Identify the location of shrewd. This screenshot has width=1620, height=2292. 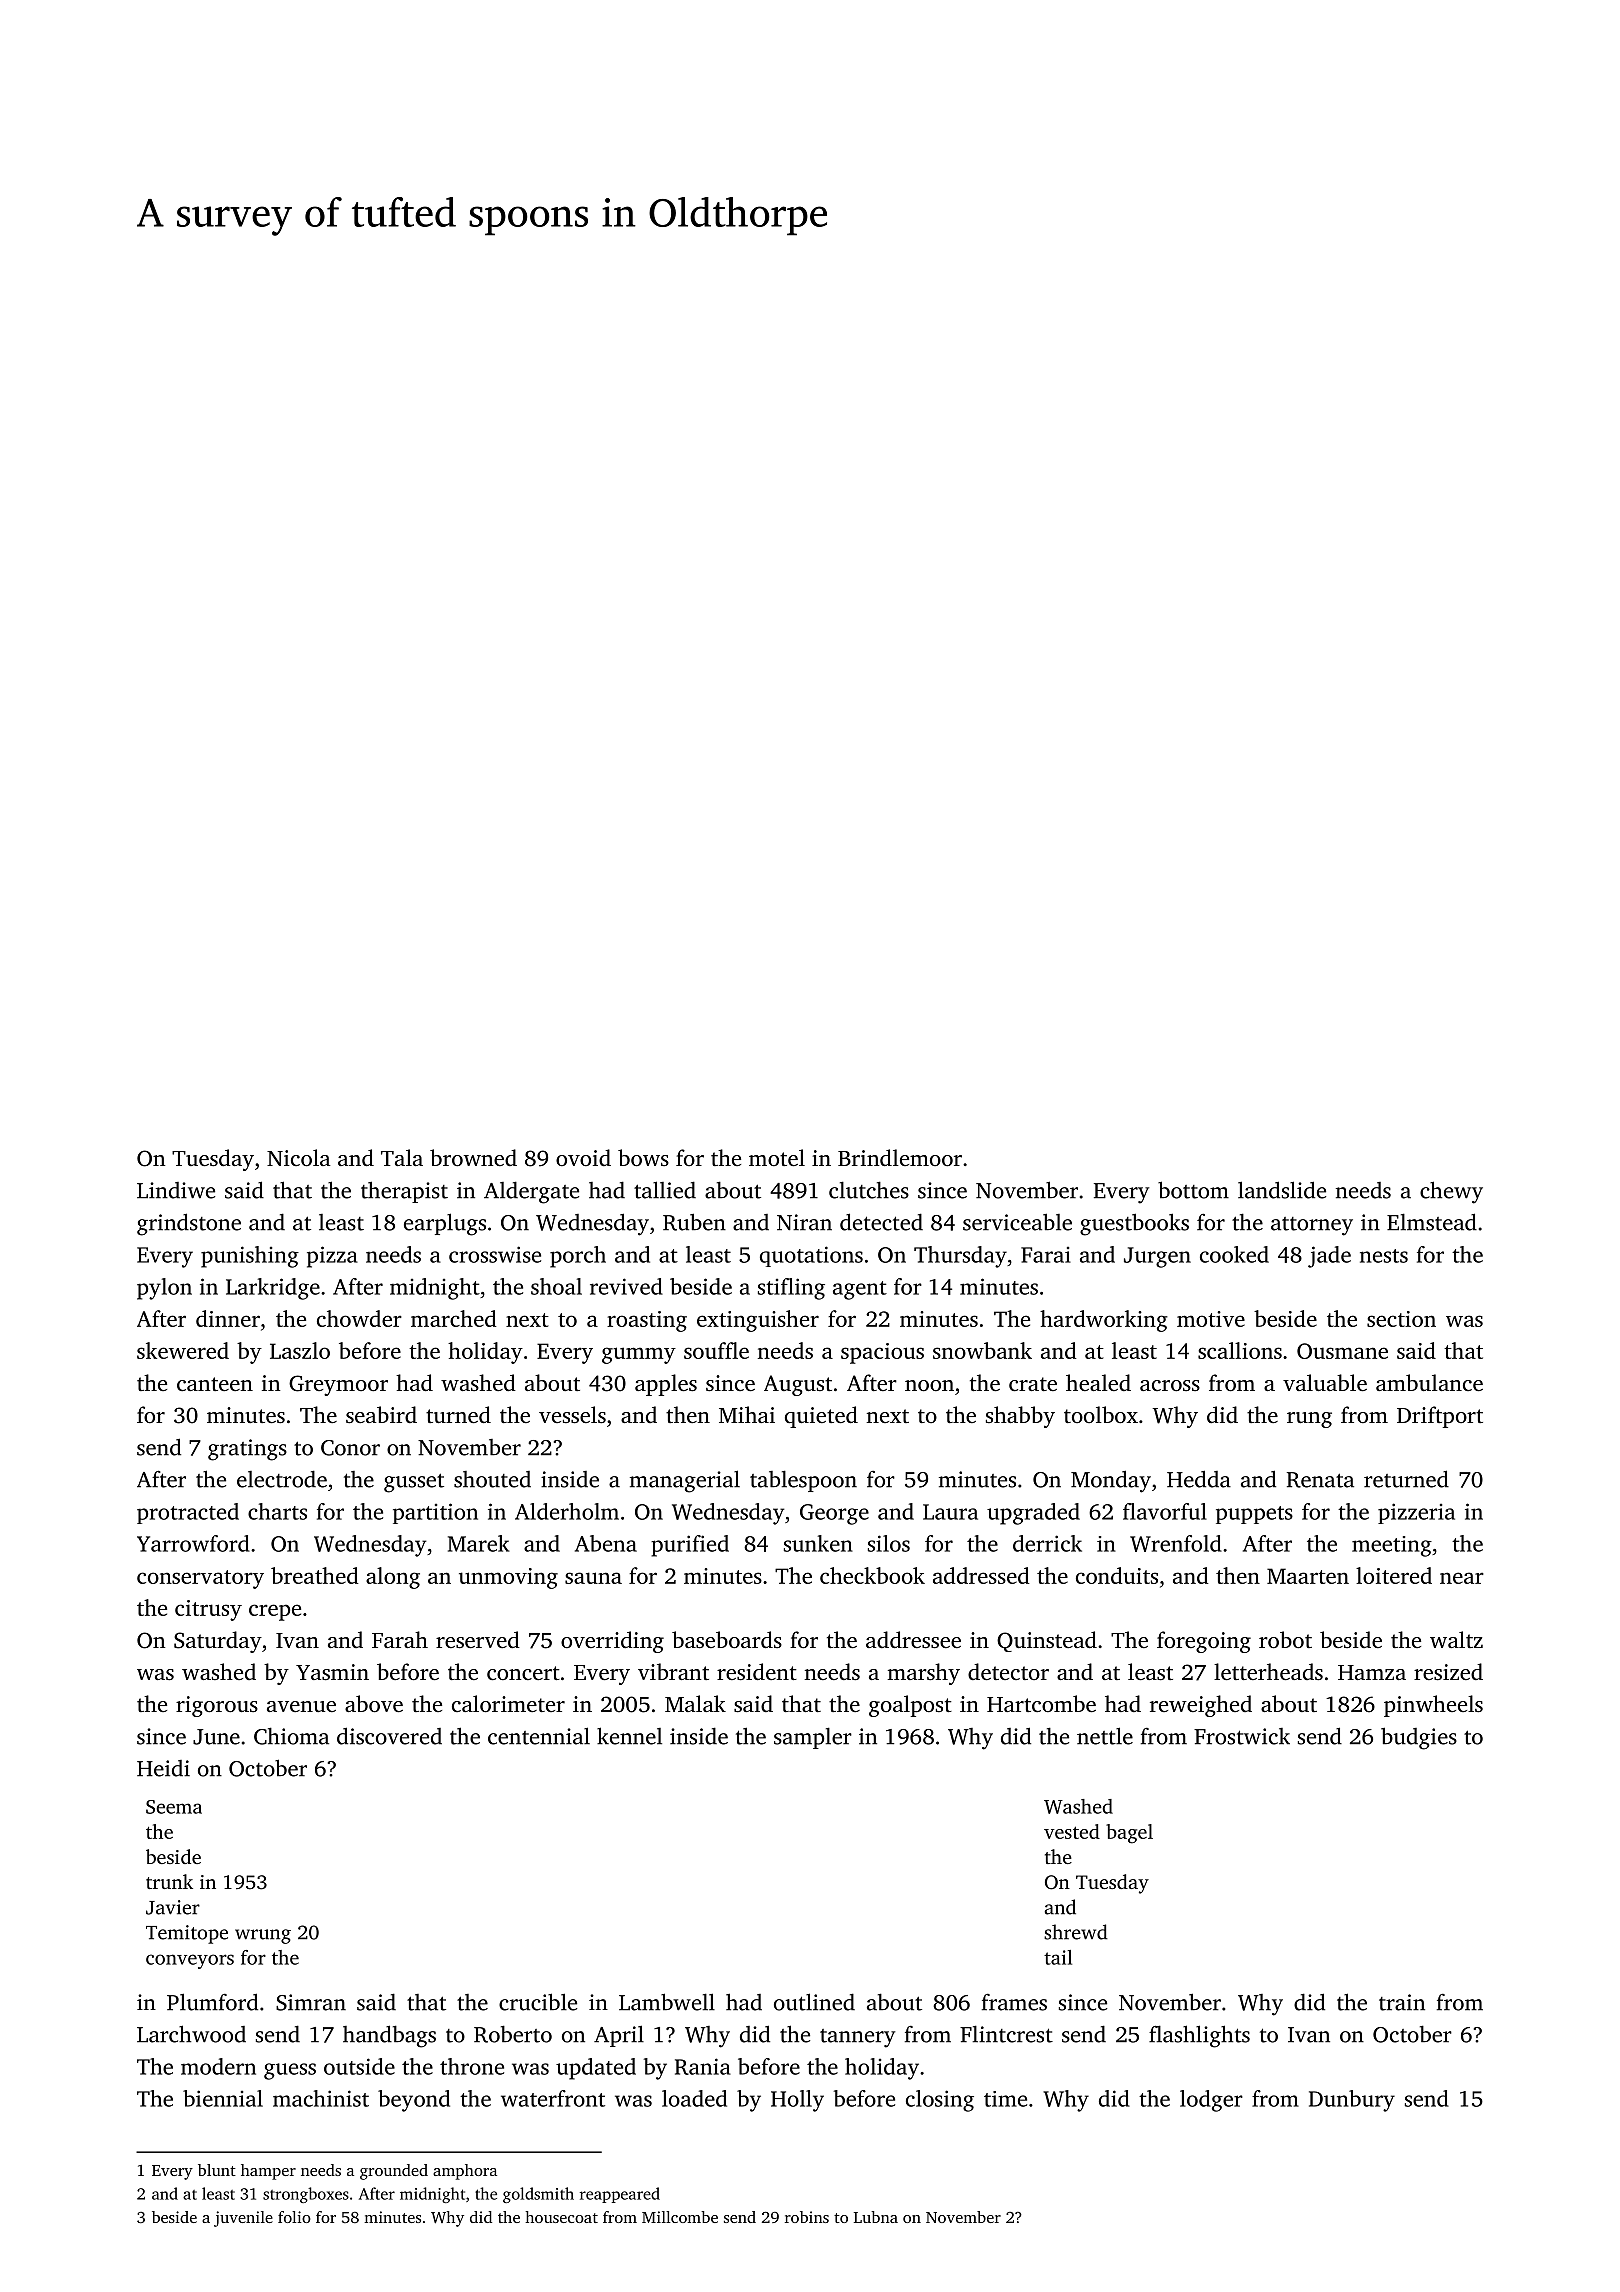
(1076, 1932).
